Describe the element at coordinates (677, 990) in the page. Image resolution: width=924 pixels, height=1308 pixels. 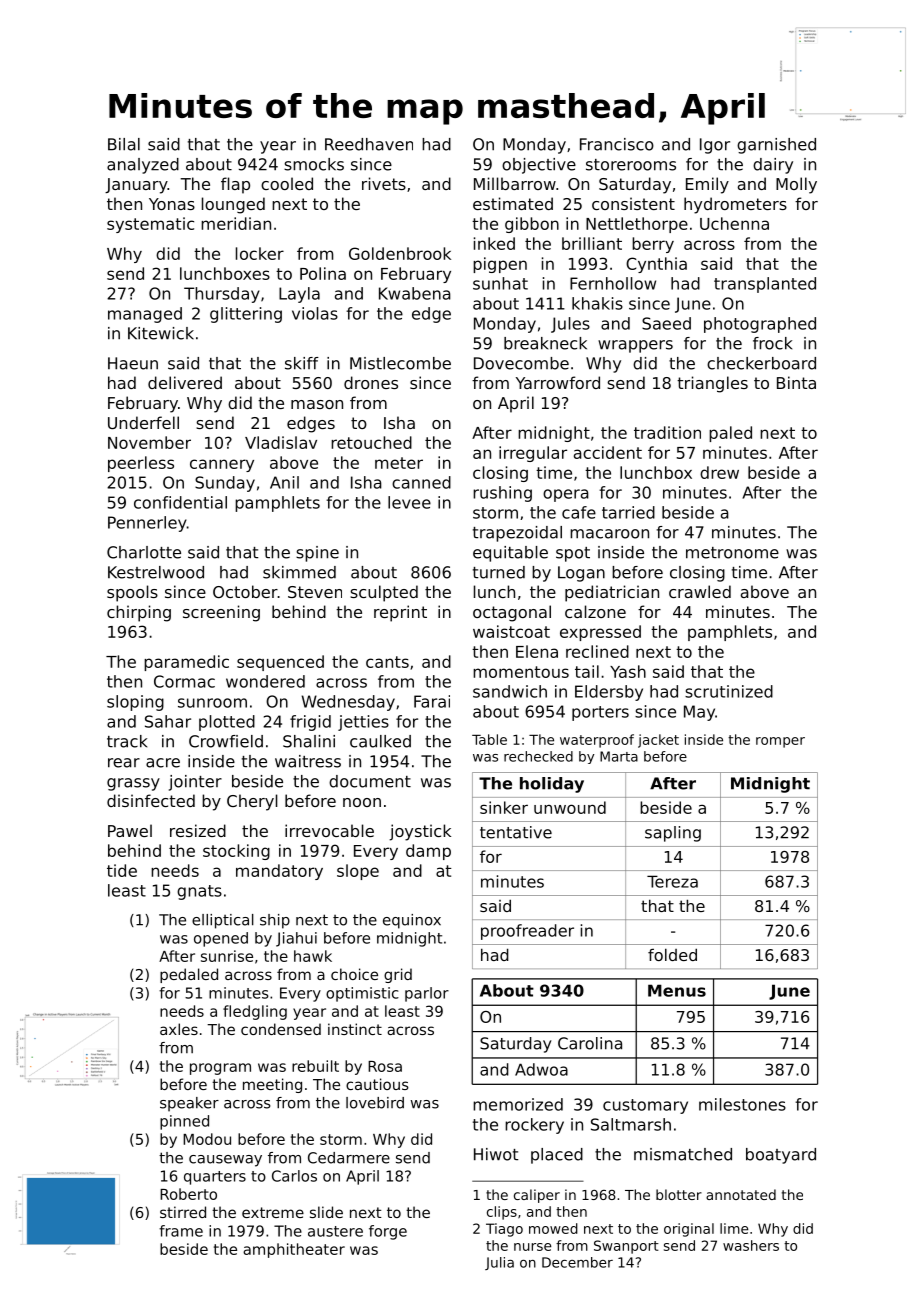
I see `Menus` at that location.
